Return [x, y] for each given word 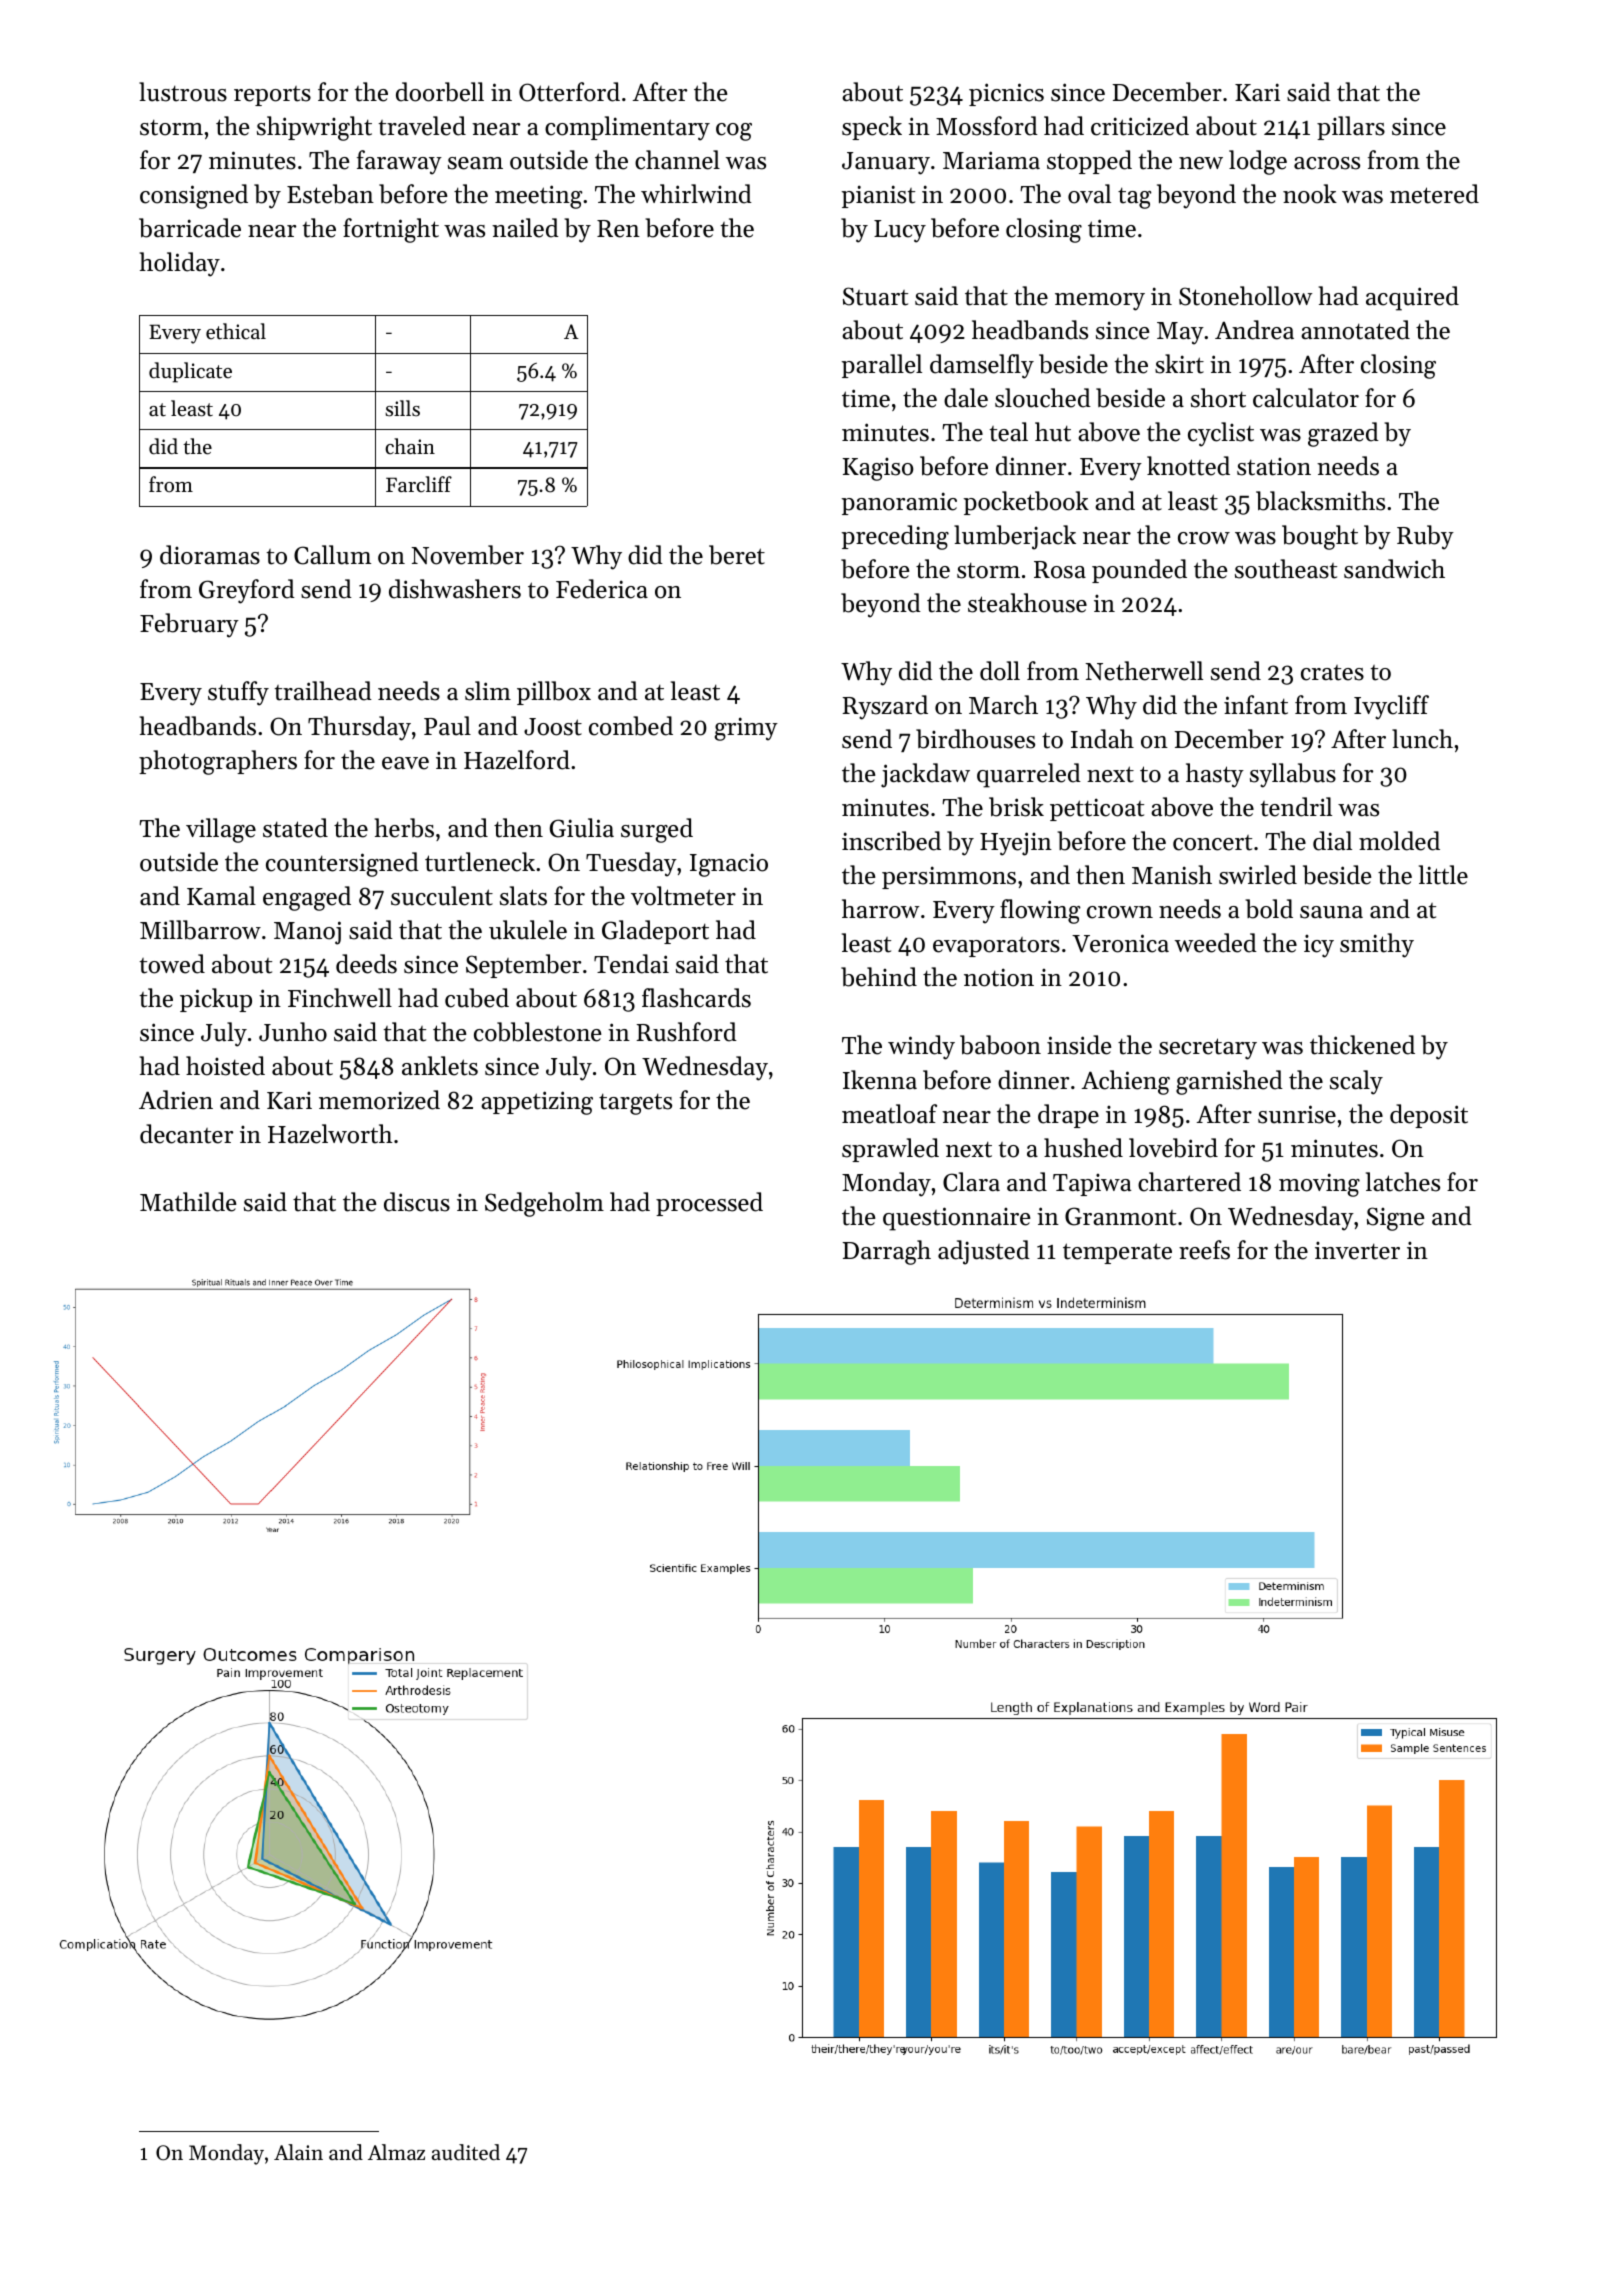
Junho [293, 1032]
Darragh [886, 1252]
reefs [1204, 1250]
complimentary [627, 128]
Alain [298, 2152]
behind [879, 977]
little [1443, 875]
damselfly [982, 366]
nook [1310, 194]
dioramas [210, 555]
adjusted [984, 1252]
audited [466, 2152]
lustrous [183, 92]
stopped [1089, 162]
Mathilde [188, 1202]
